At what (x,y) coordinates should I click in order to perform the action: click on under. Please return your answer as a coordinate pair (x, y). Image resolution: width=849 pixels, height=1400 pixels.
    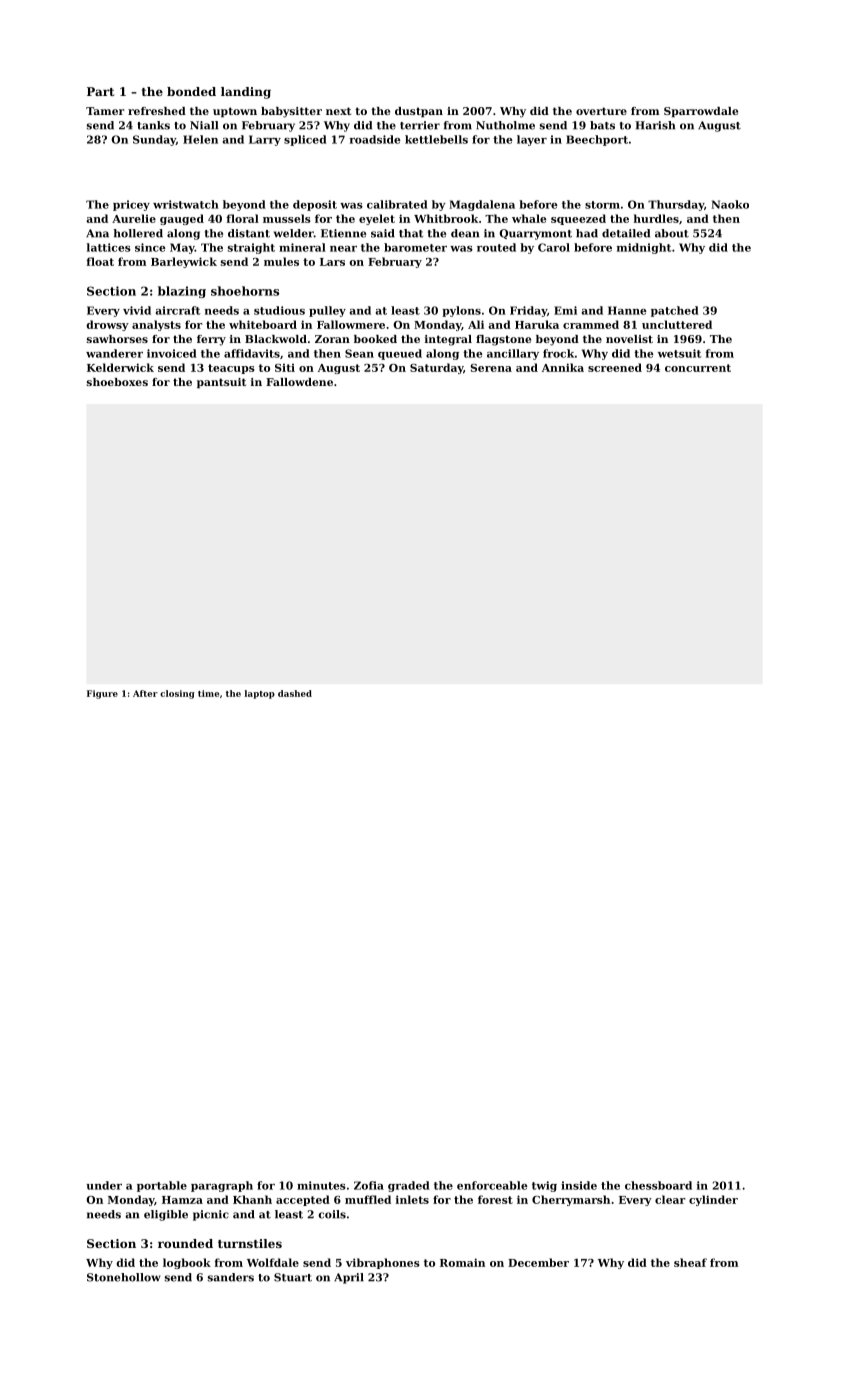
    Looking at the image, I should click on (104, 1185).
